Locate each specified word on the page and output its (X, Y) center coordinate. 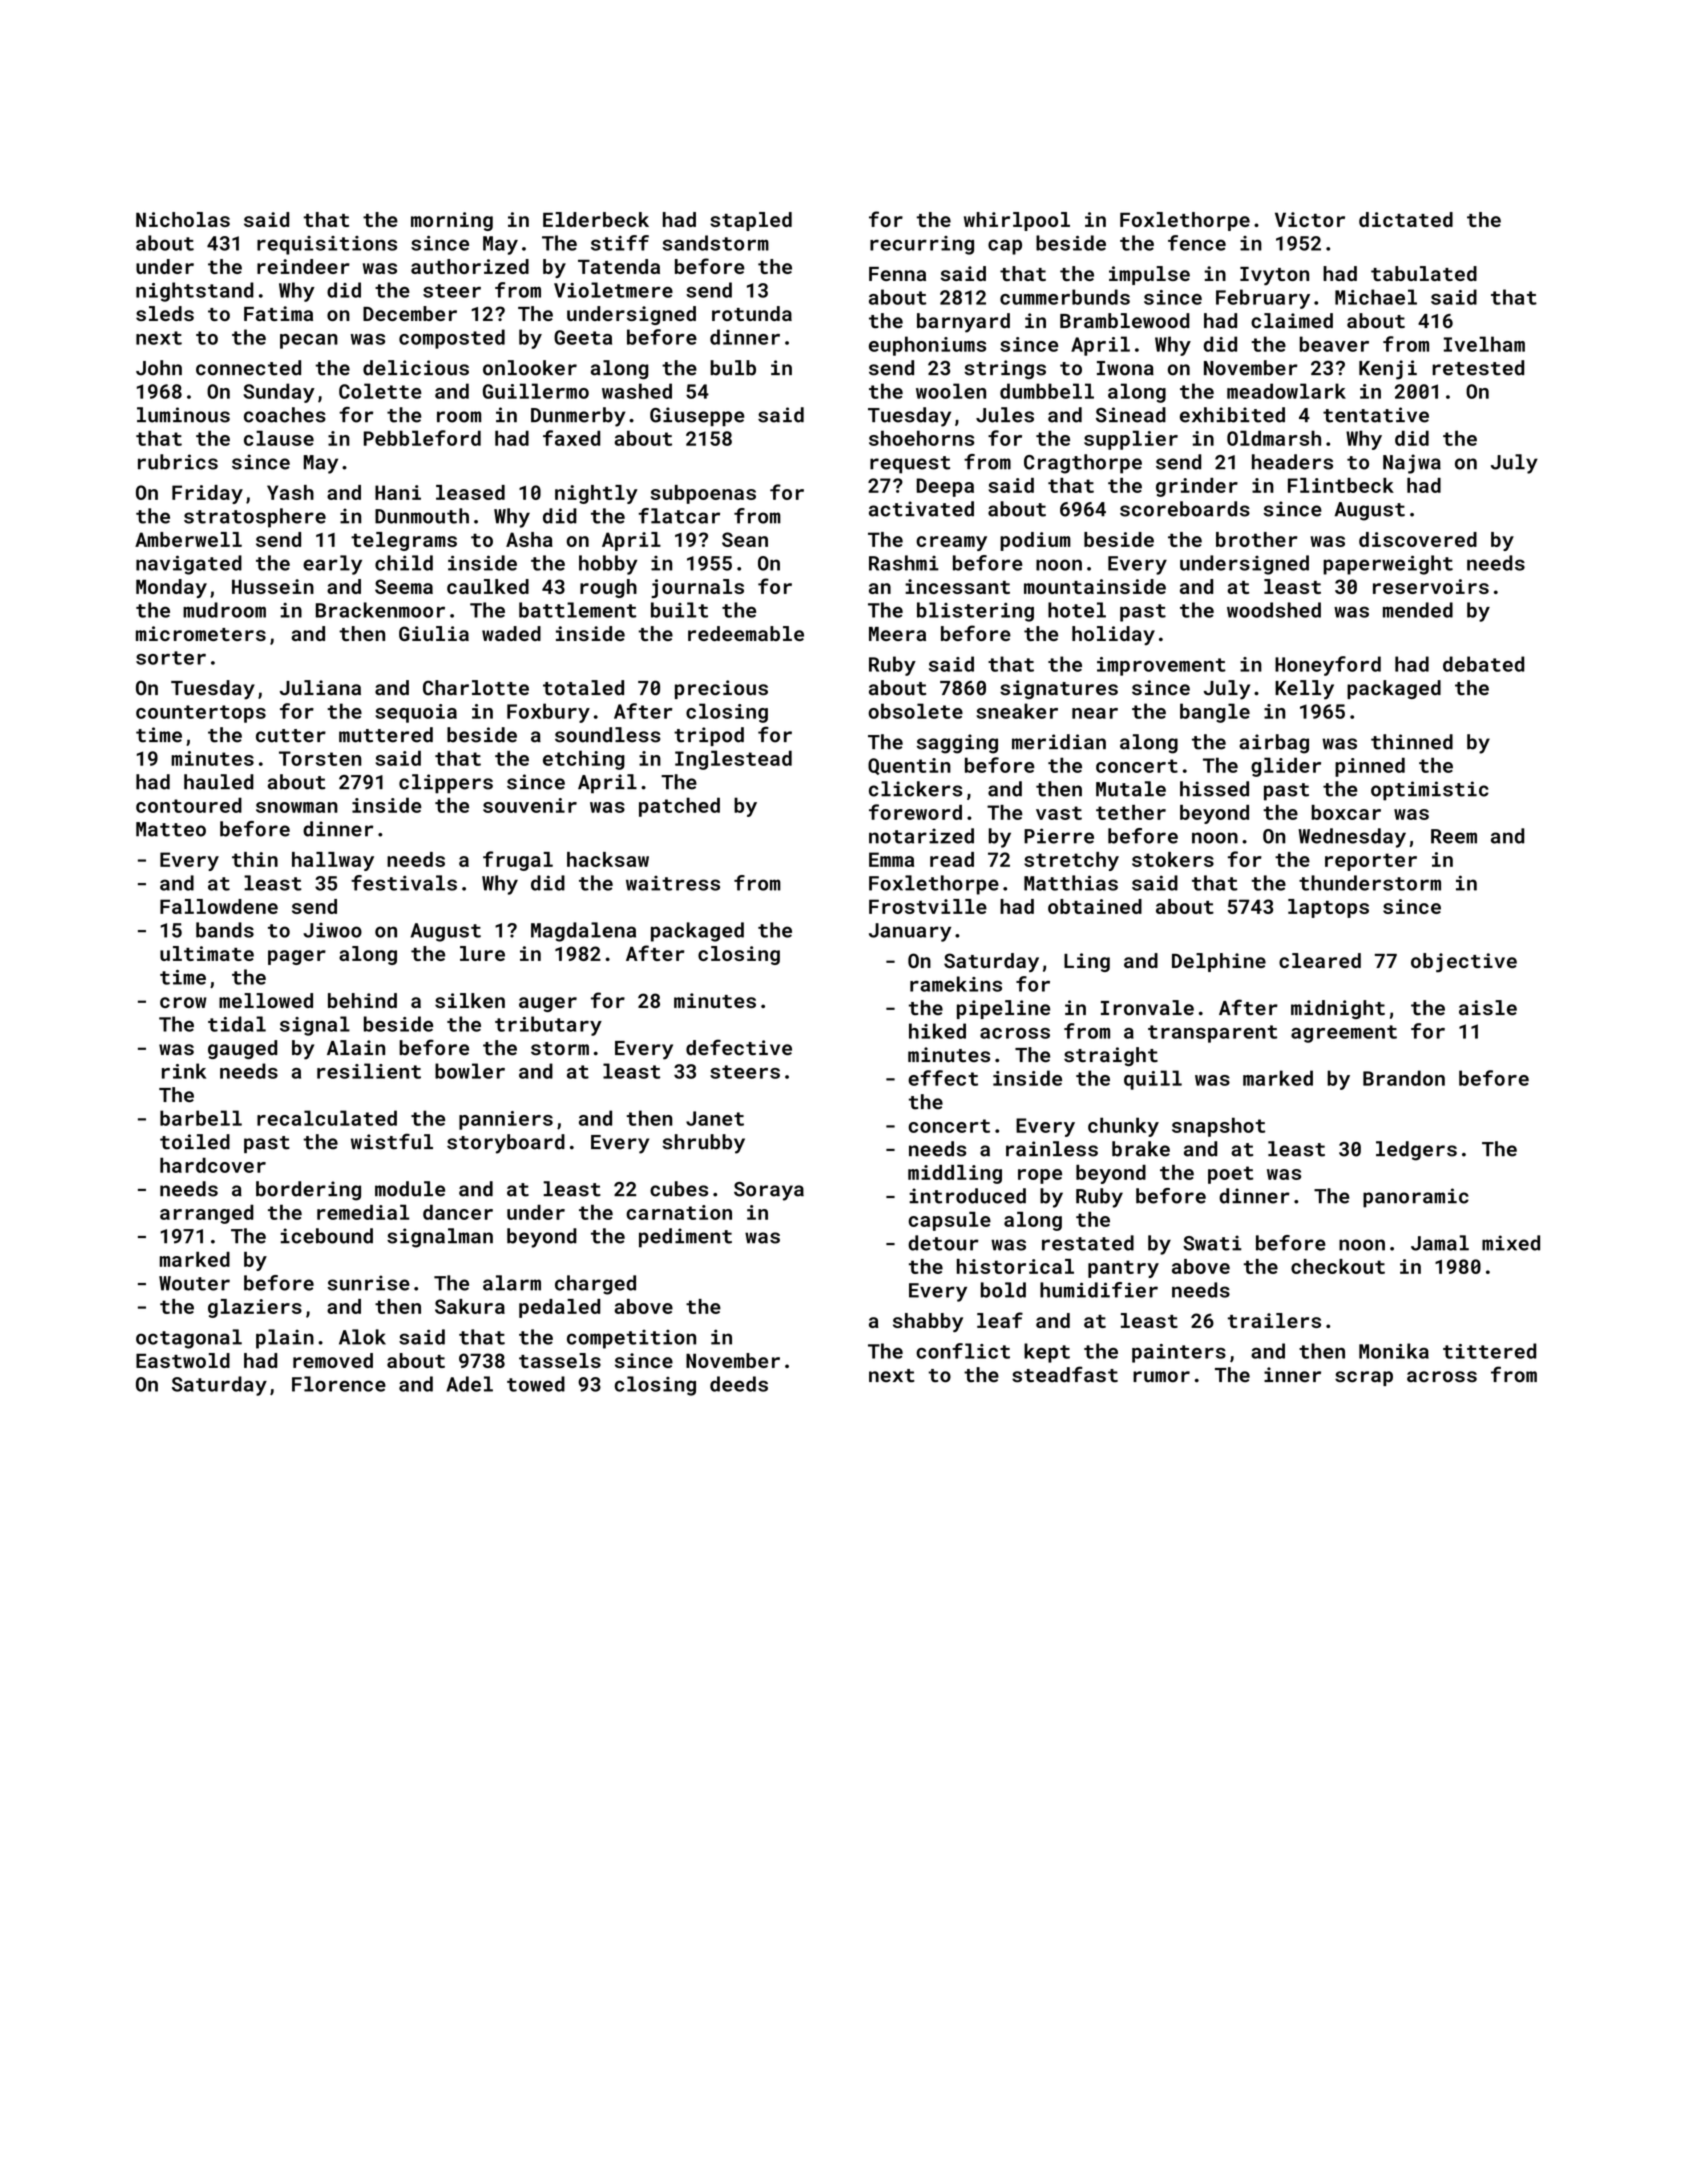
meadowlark (1286, 391)
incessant (957, 586)
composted (452, 339)
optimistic (1430, 791)
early (332, 565)
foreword (915, 812)
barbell (201, 1118)
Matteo (171, 829)
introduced (967, 1196)
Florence (339, 1384)
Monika (1394, 1351)
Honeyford (1328, 666)
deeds (739, 1384)
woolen (951, 391)
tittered (1489, 1351)
